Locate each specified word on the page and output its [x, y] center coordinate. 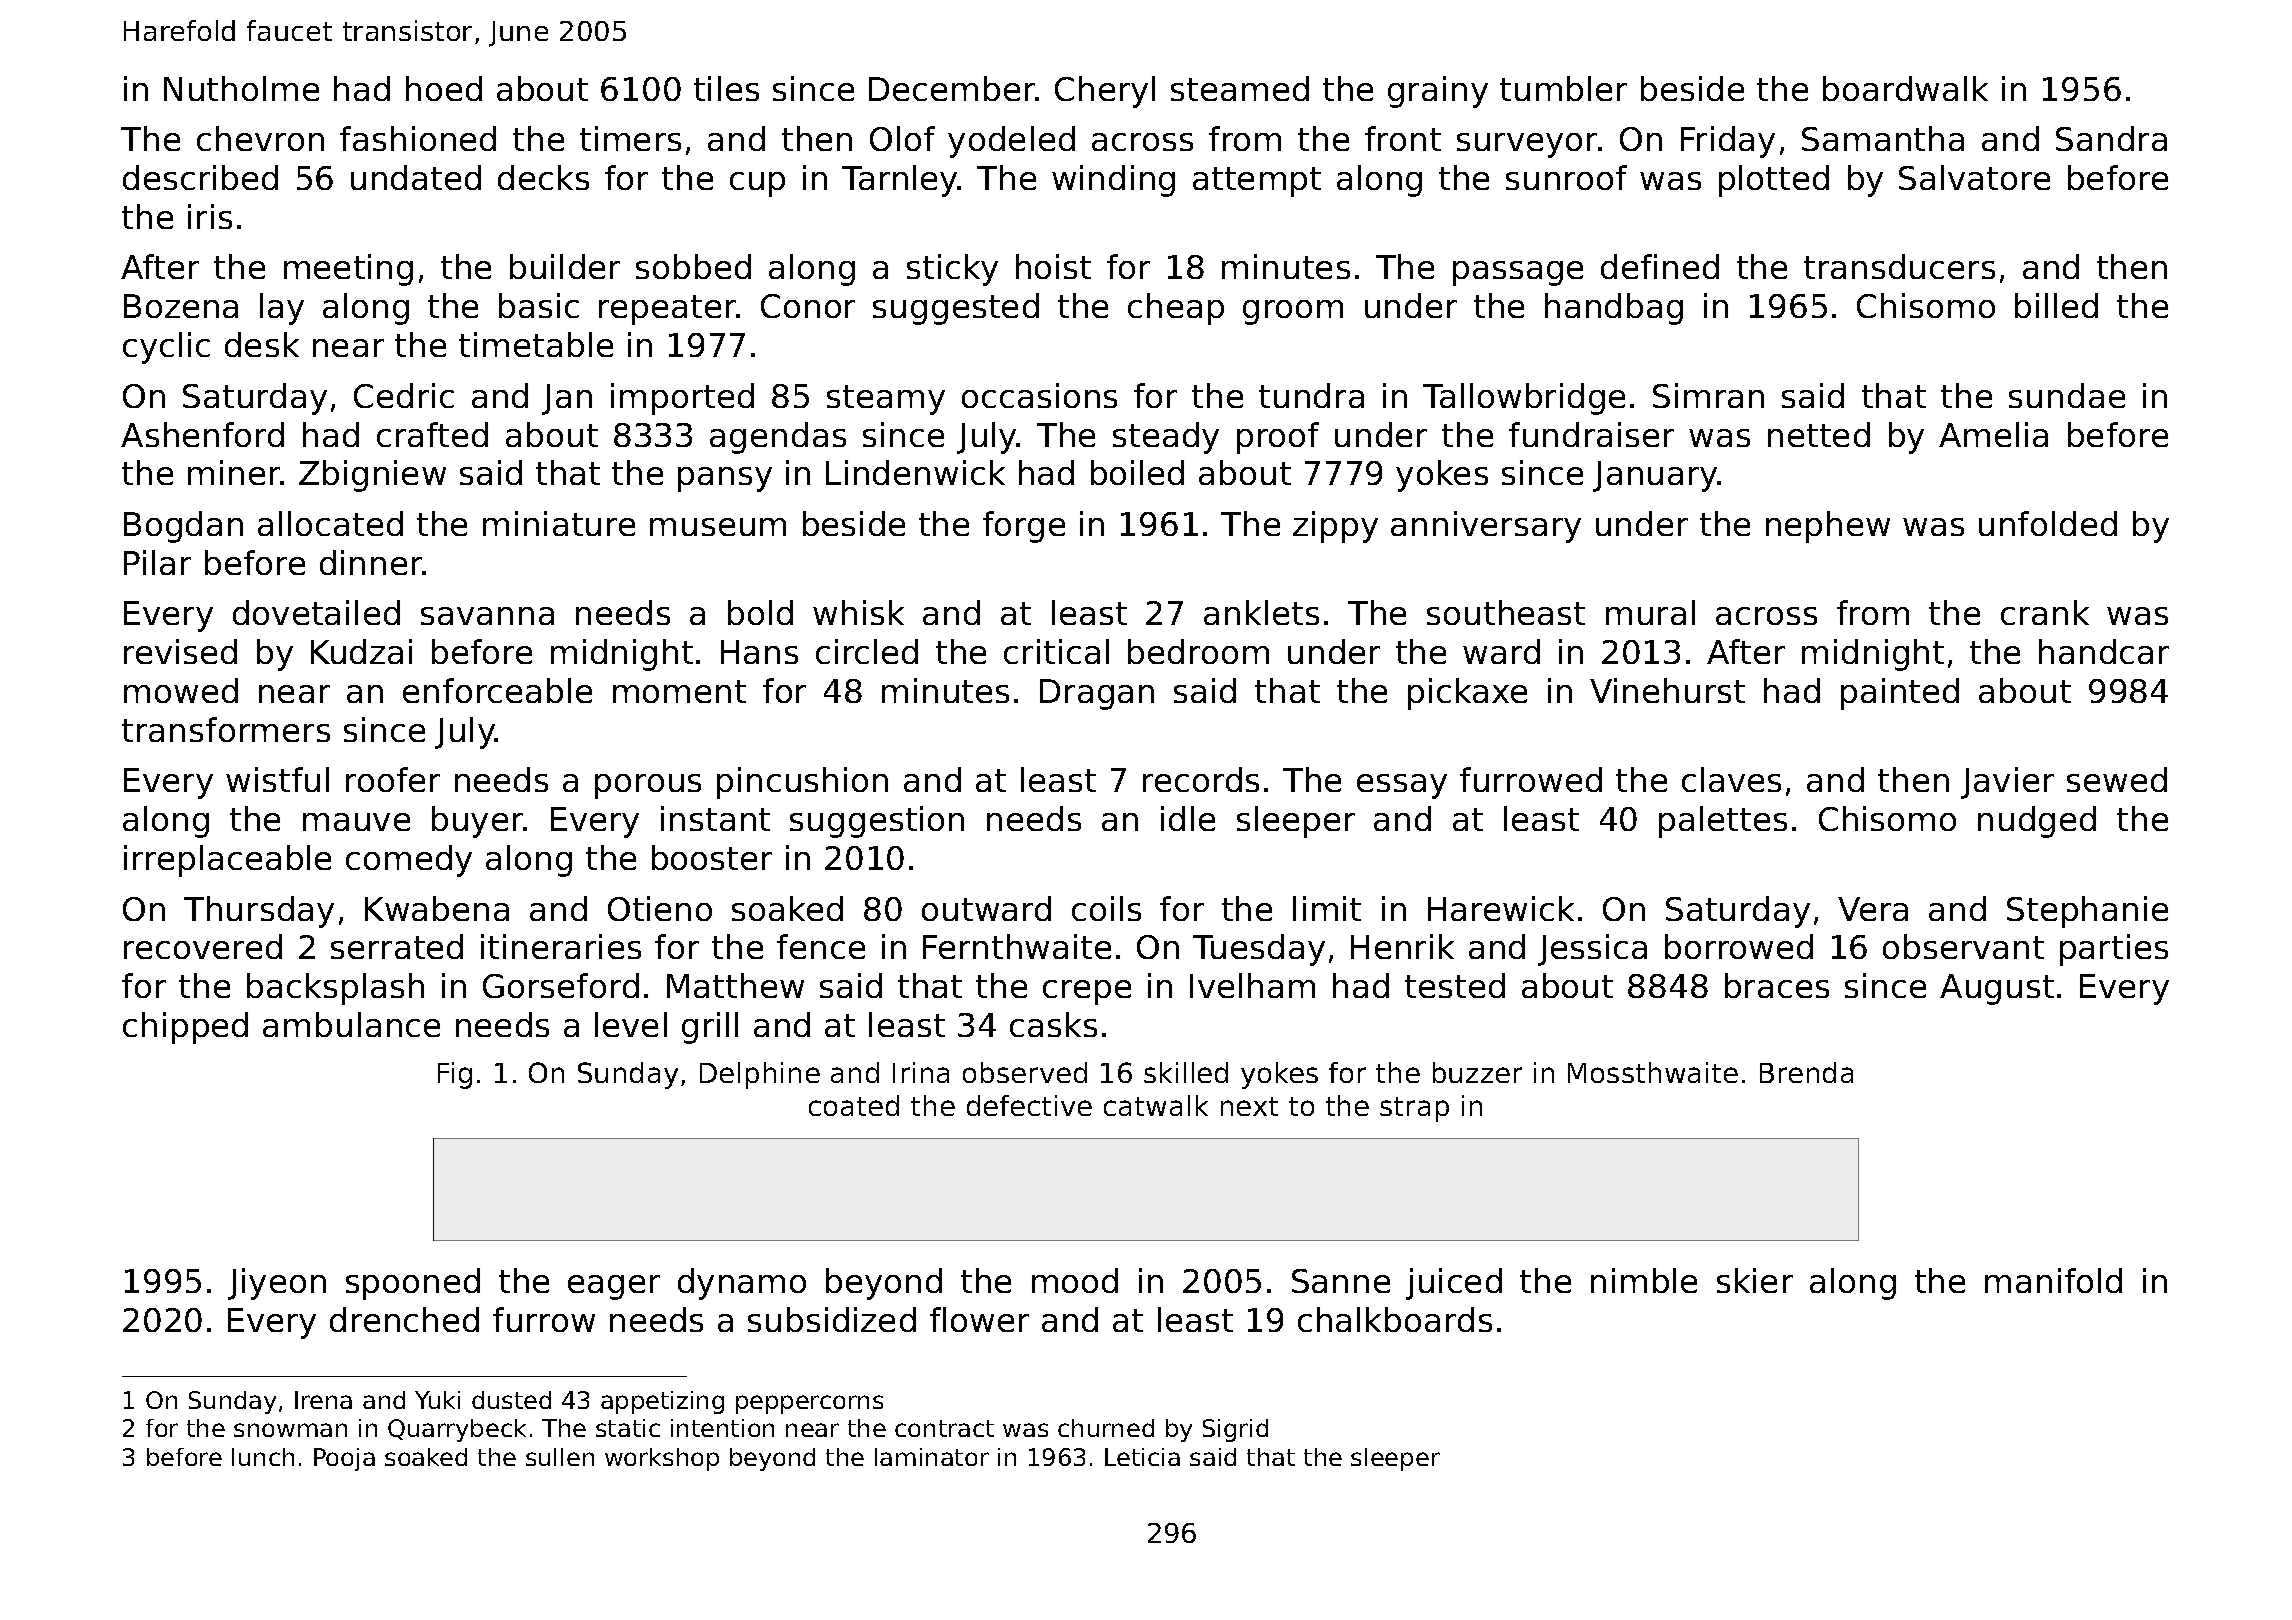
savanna [487, 616]
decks [543, 177]
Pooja [344, 1459]
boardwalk [1905, 88]
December [952, 88]
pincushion [802, 783]
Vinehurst [1667, 690]
